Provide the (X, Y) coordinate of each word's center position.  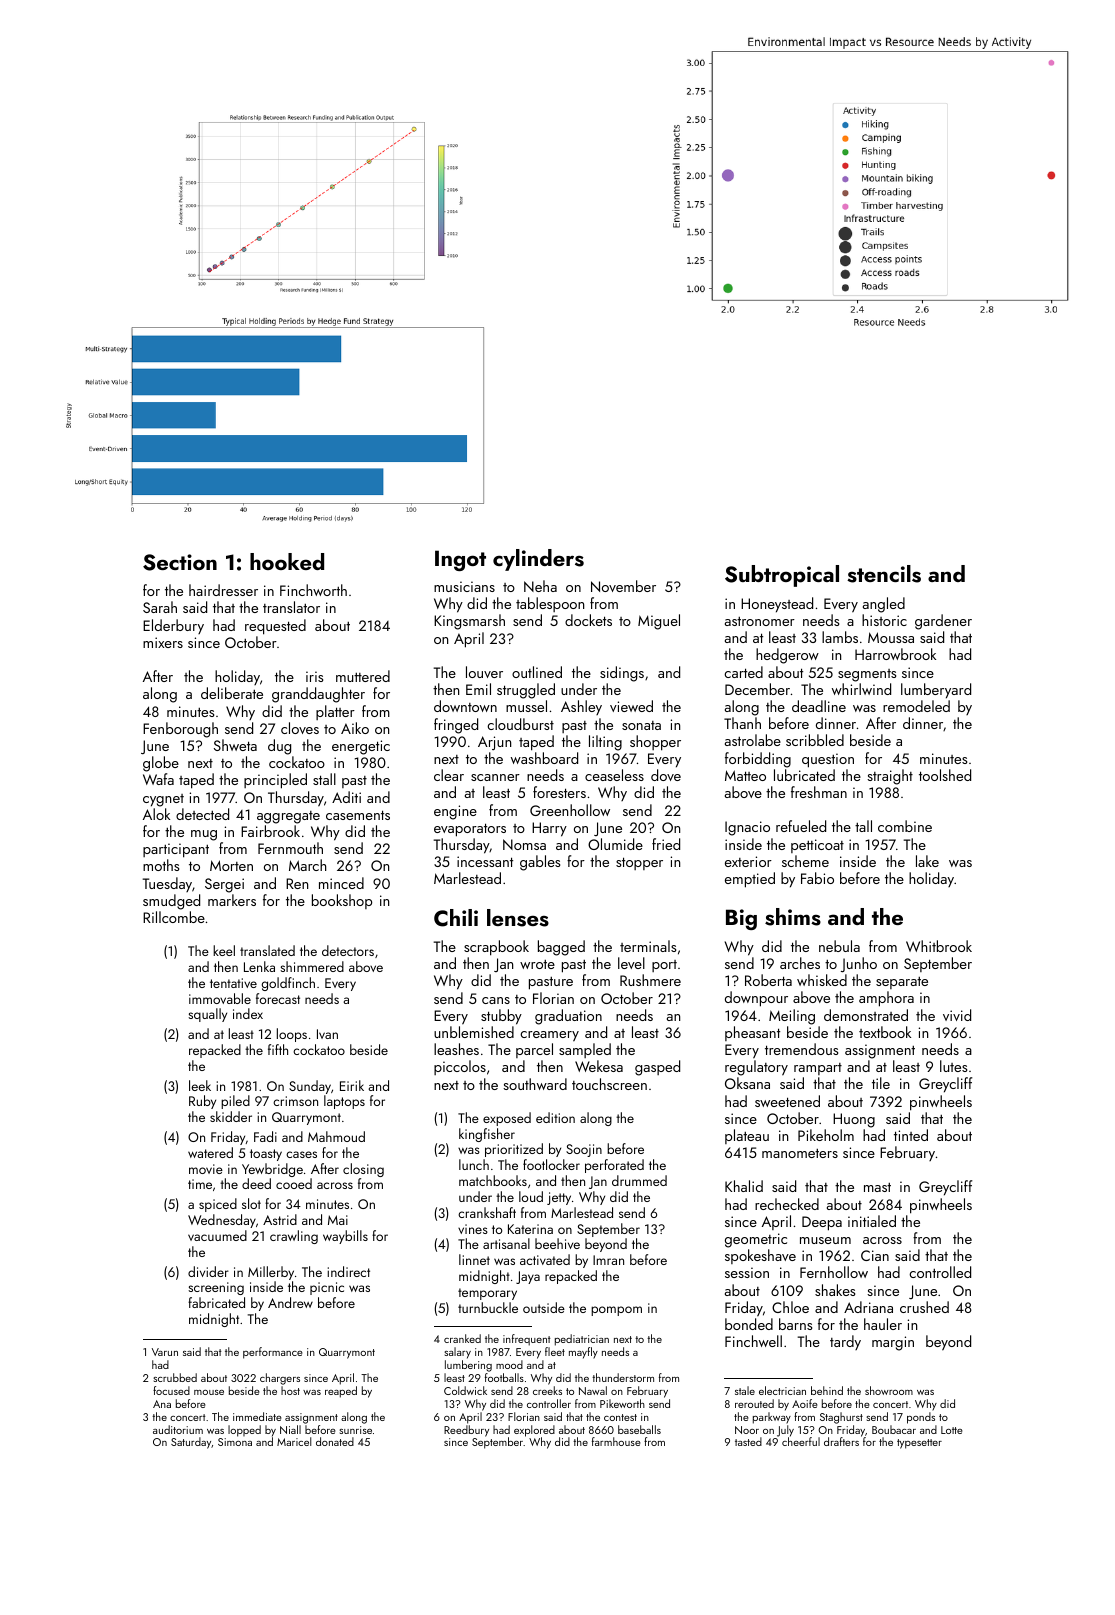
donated (335, 1441)
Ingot (460, 560)
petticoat (817, 846)
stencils (884, 574)
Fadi (265, 1136)
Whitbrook (939, 946)
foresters (559, 792)
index (248, 1013)
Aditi (346, 797)
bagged (561, 948)
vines (473, 1229)
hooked (287, 561)
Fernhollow (834, 1272)
